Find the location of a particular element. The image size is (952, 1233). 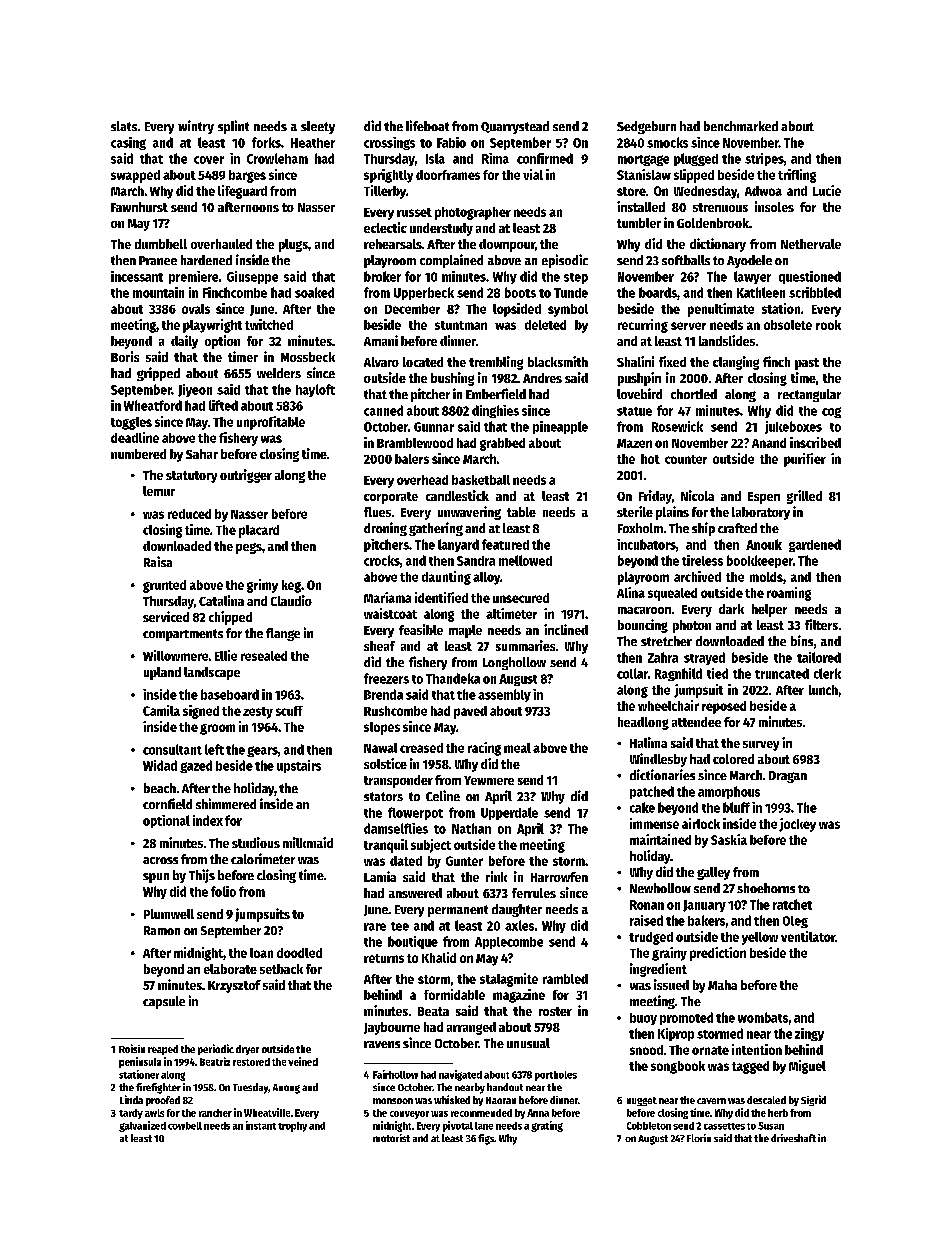

dated is located at coordinates (406, 861).
